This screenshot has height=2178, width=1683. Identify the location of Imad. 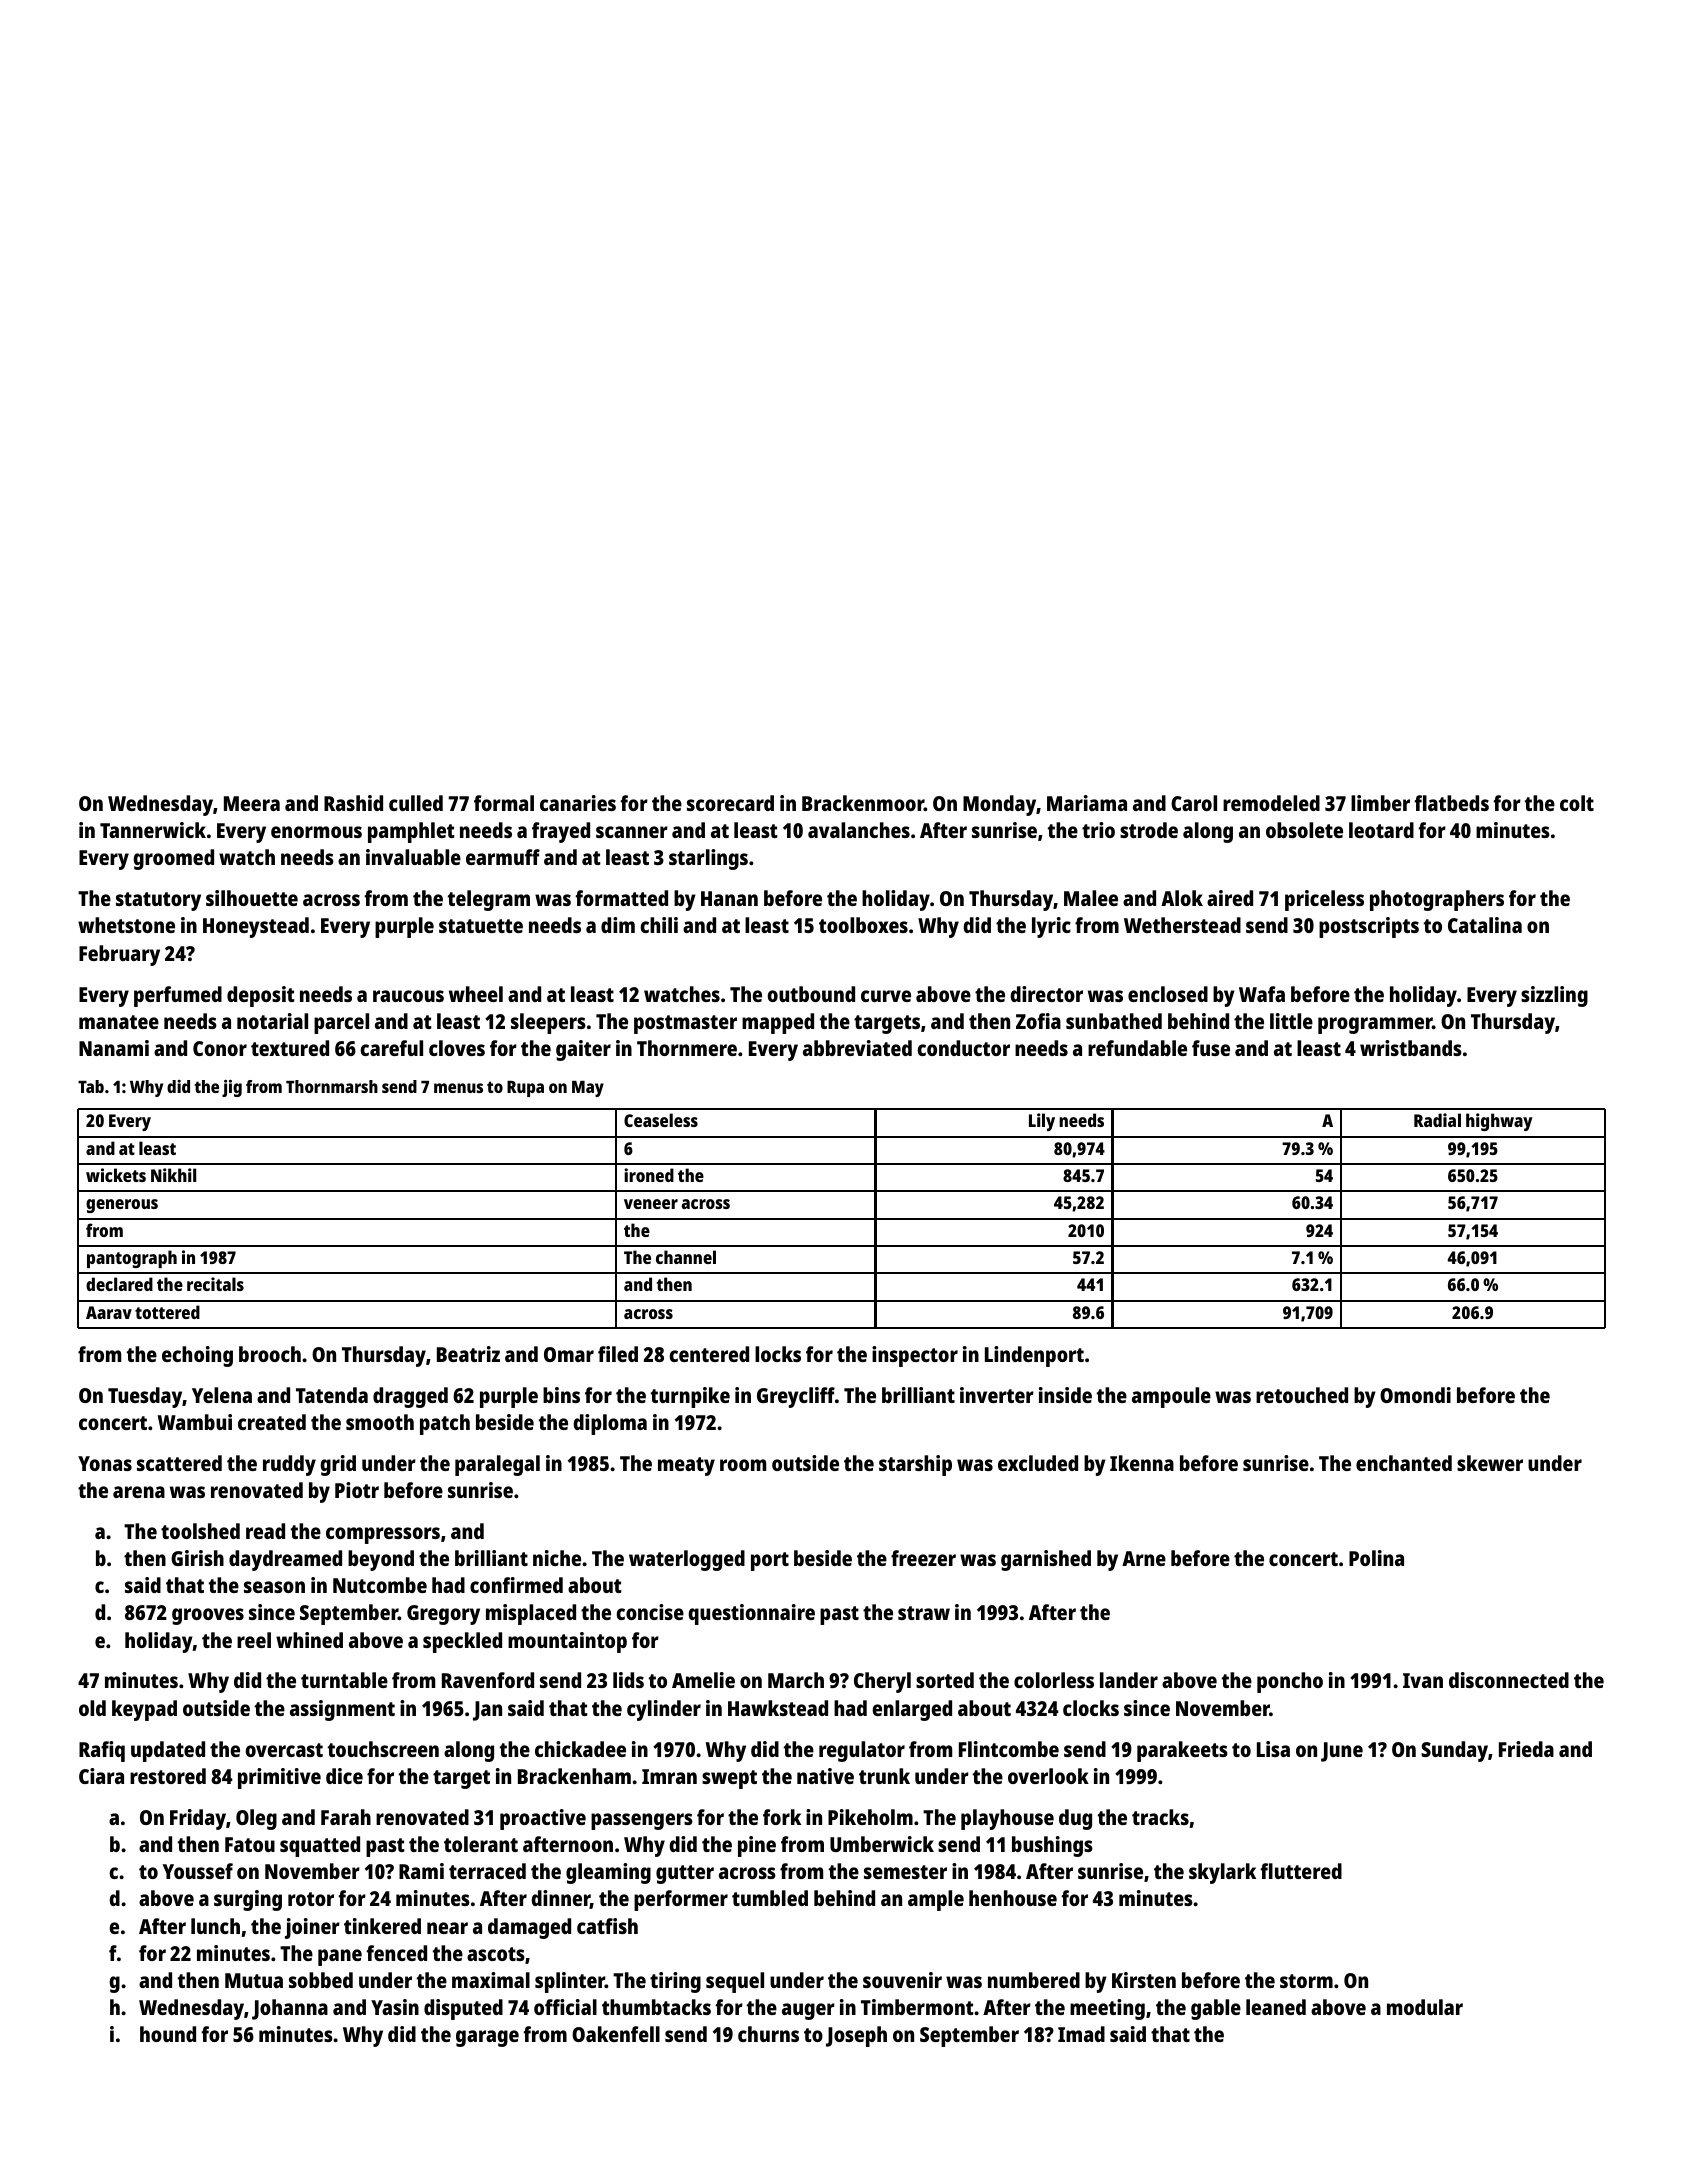
(1081, 2034).
